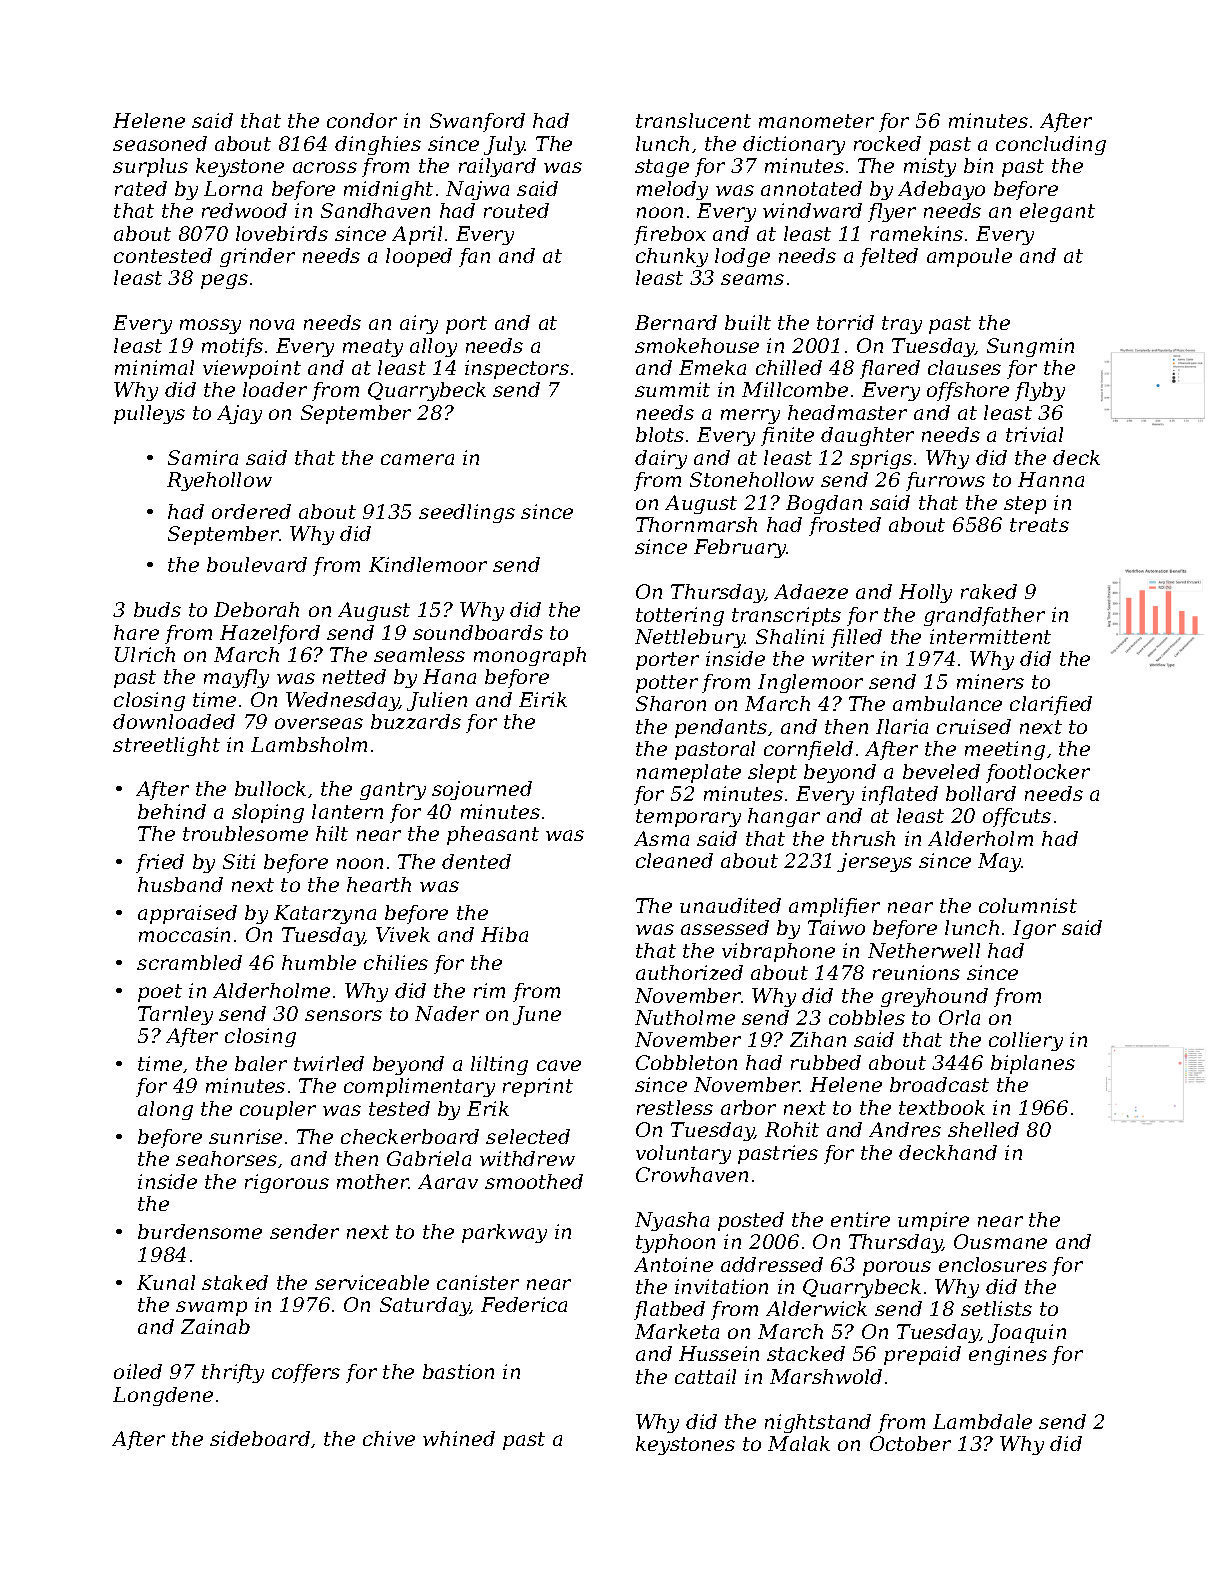 The width and height of the document is (1225, 1585). What do you see at coordinates (696, 524) in the document?
I see `Thornmarsh` at bounding box center [696, 524].
